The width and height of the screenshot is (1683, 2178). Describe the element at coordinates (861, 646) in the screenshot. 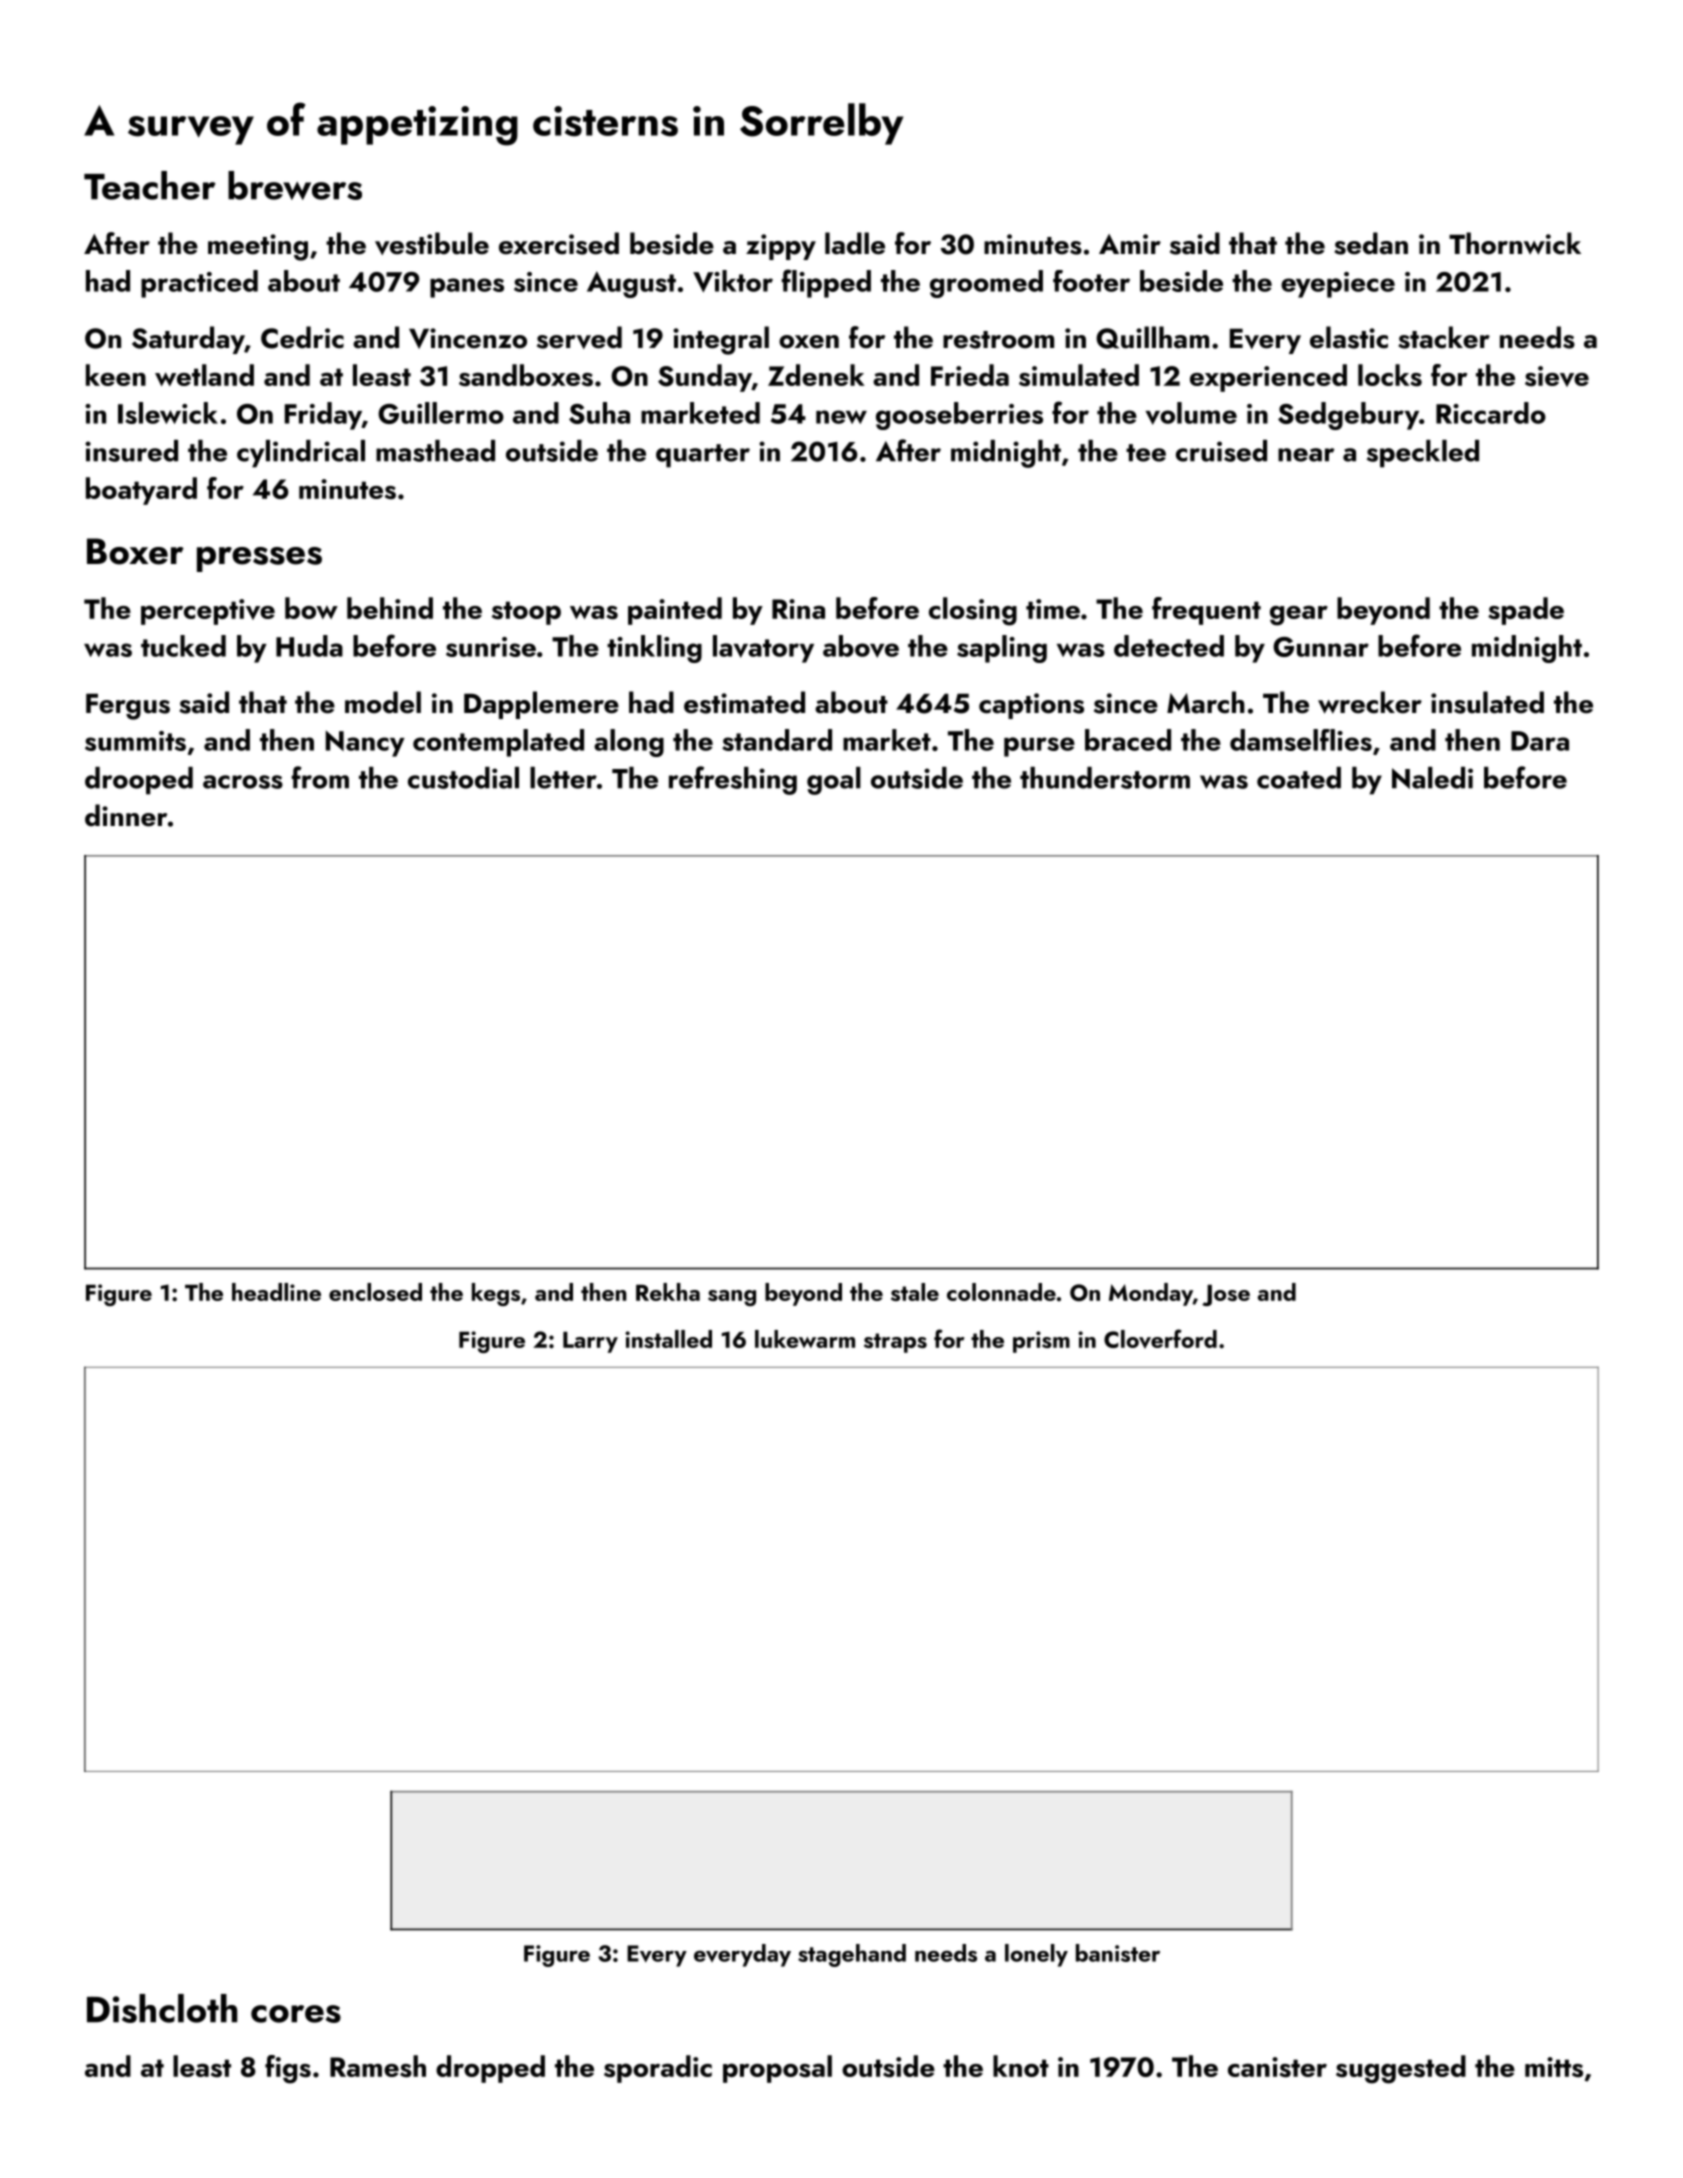

I see `above` at that location.
